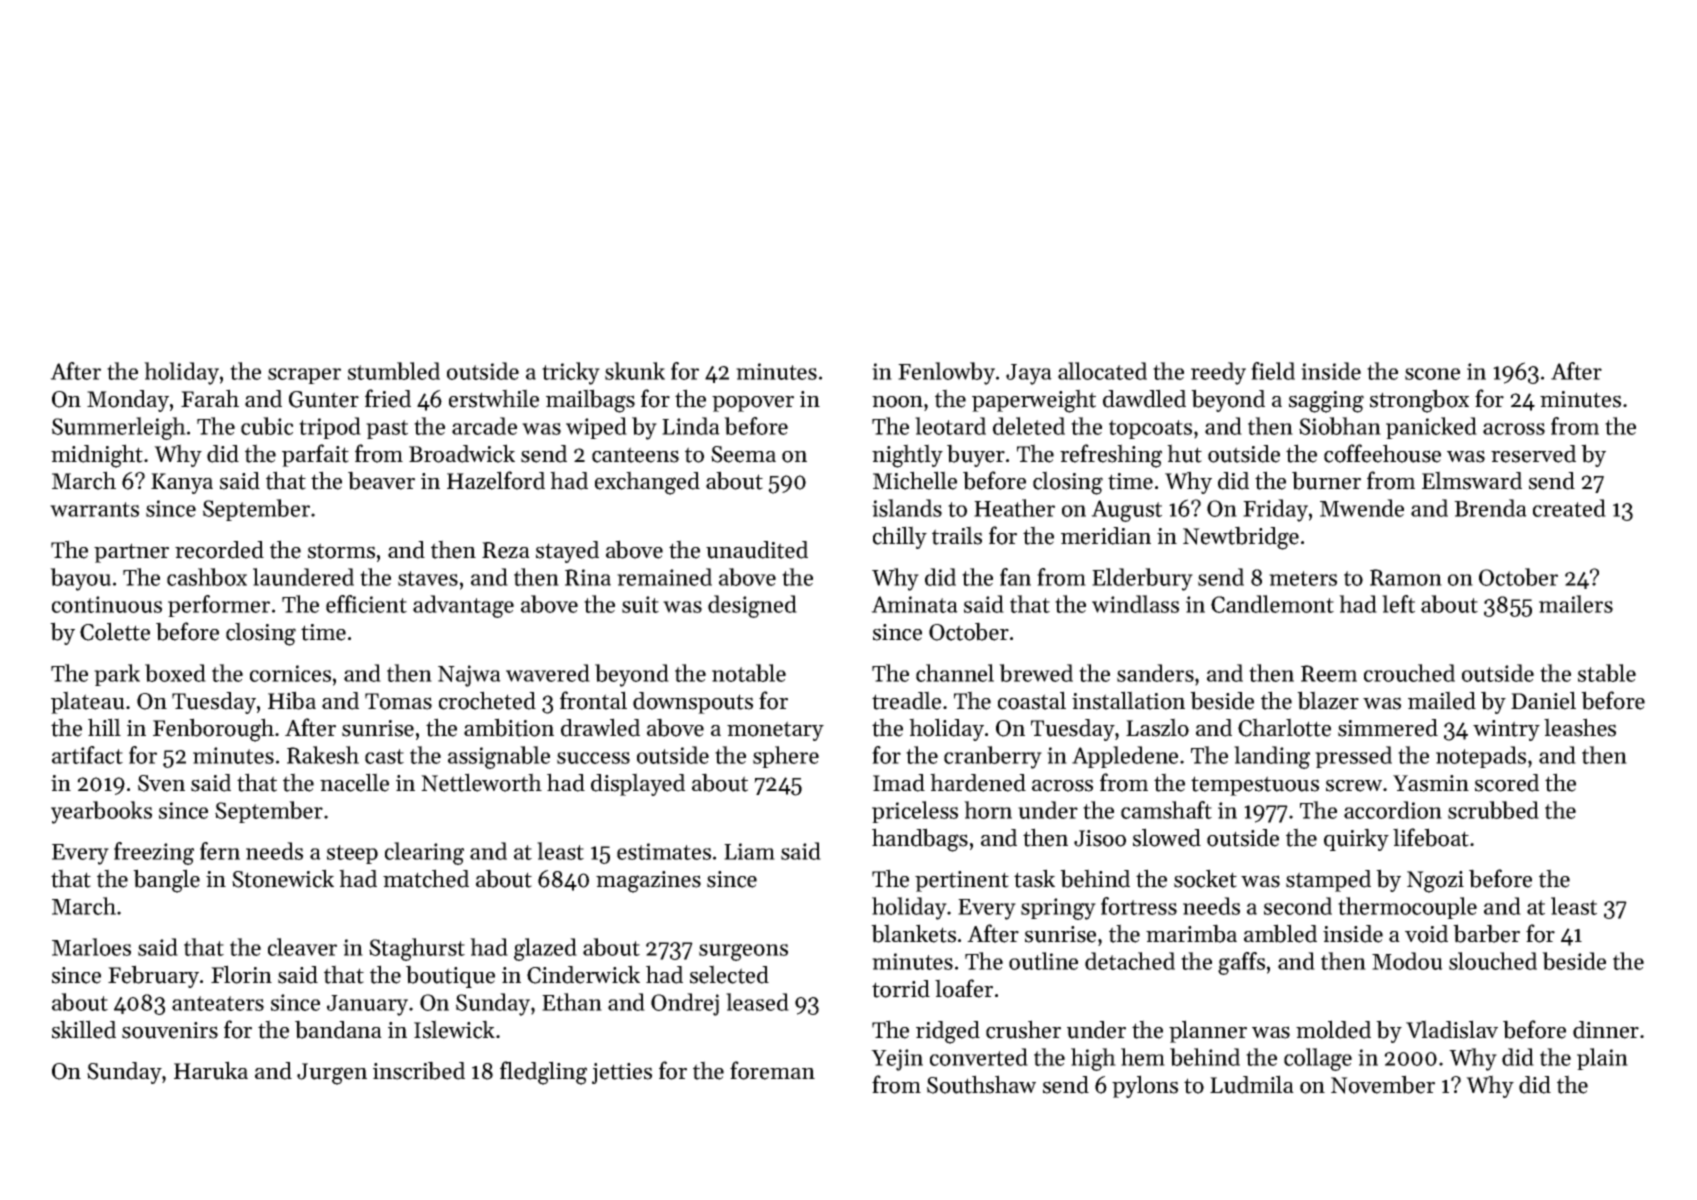 The width and height of the screenshot is (1697, 1200). Describe the element at coordinates (211, 1070) in the screenshot. I see `Haruka` at that location.
